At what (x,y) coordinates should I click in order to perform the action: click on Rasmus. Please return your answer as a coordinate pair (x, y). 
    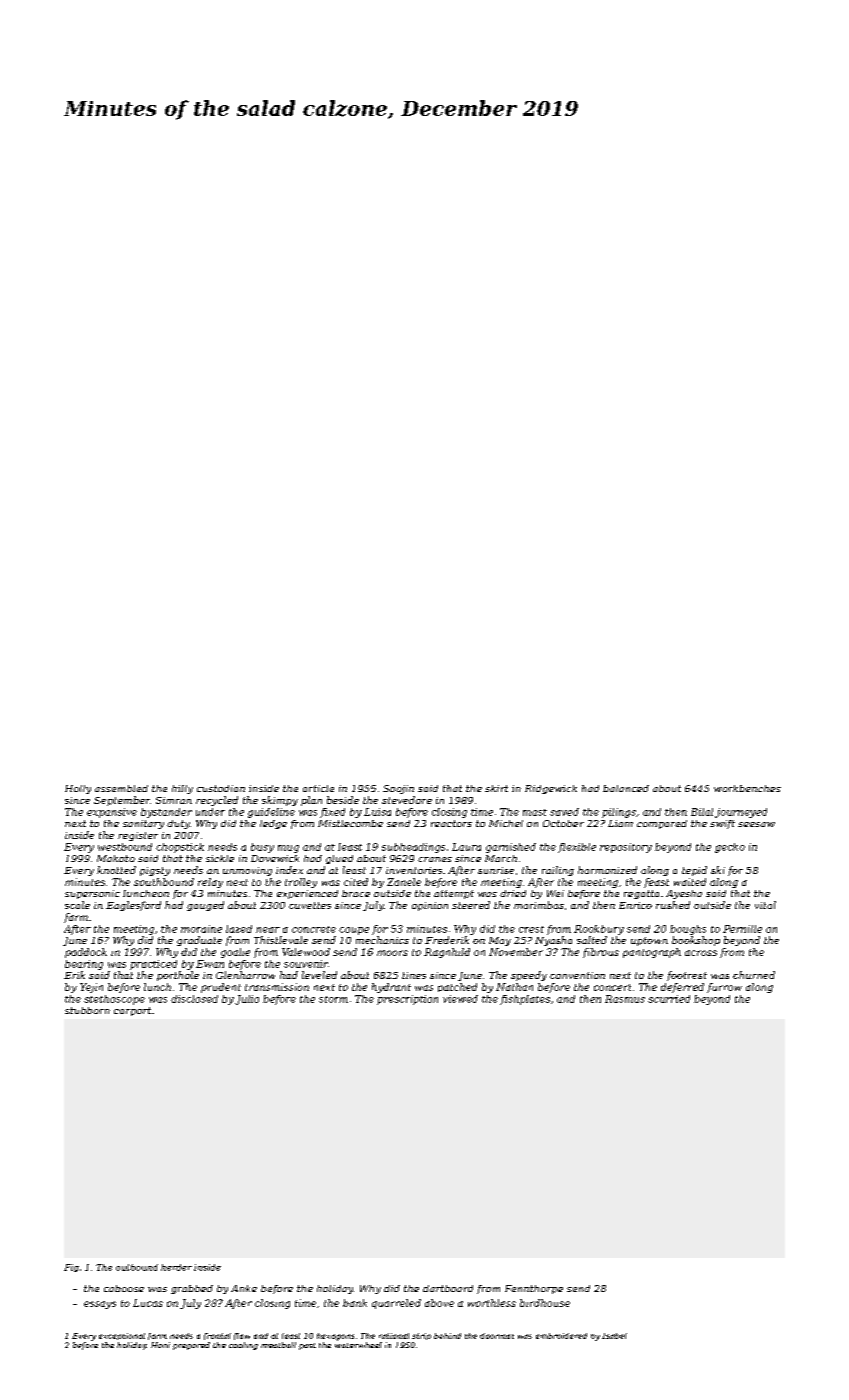
    Looking at the image, I should click on (625, 999).
